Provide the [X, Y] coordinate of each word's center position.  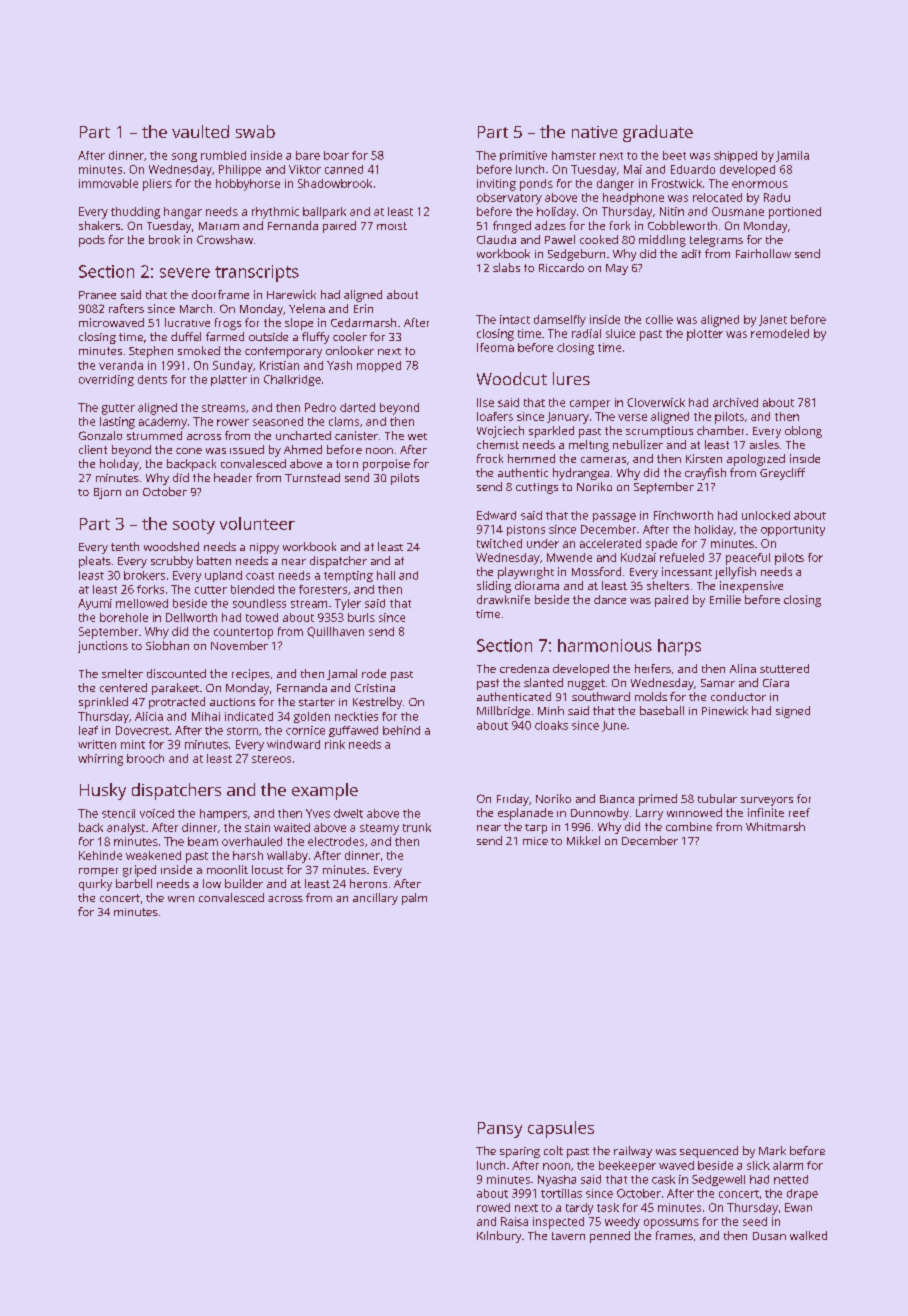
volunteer [257, 523]
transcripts [257, 273]
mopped [379, 366]
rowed [493, 1207]
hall [386, 575]
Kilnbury [499, 1237]
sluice [620, 333]
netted [791, 1179]
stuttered [784, 668]
